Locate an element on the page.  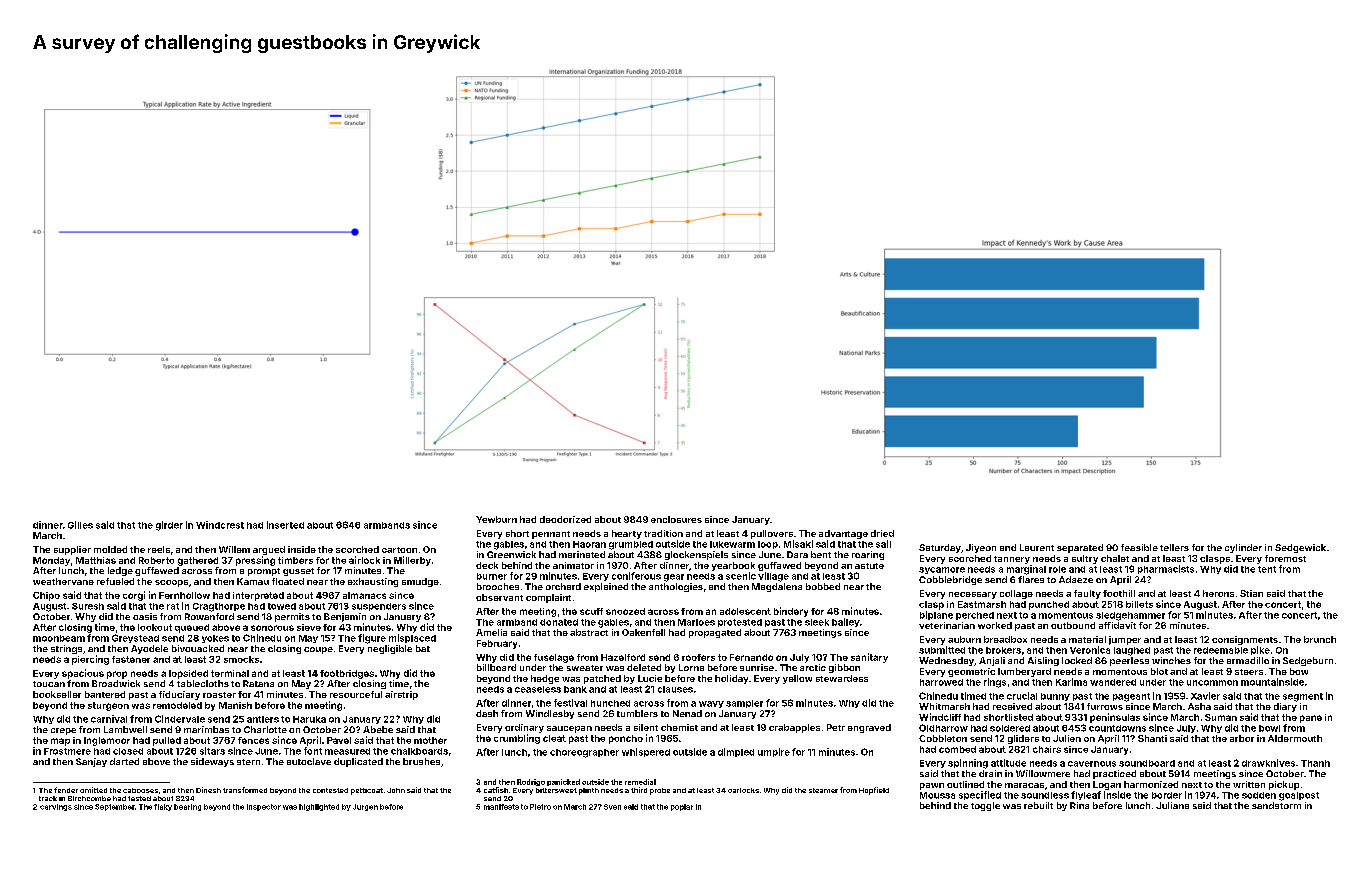
towed is located at coordinates (282, 606).
